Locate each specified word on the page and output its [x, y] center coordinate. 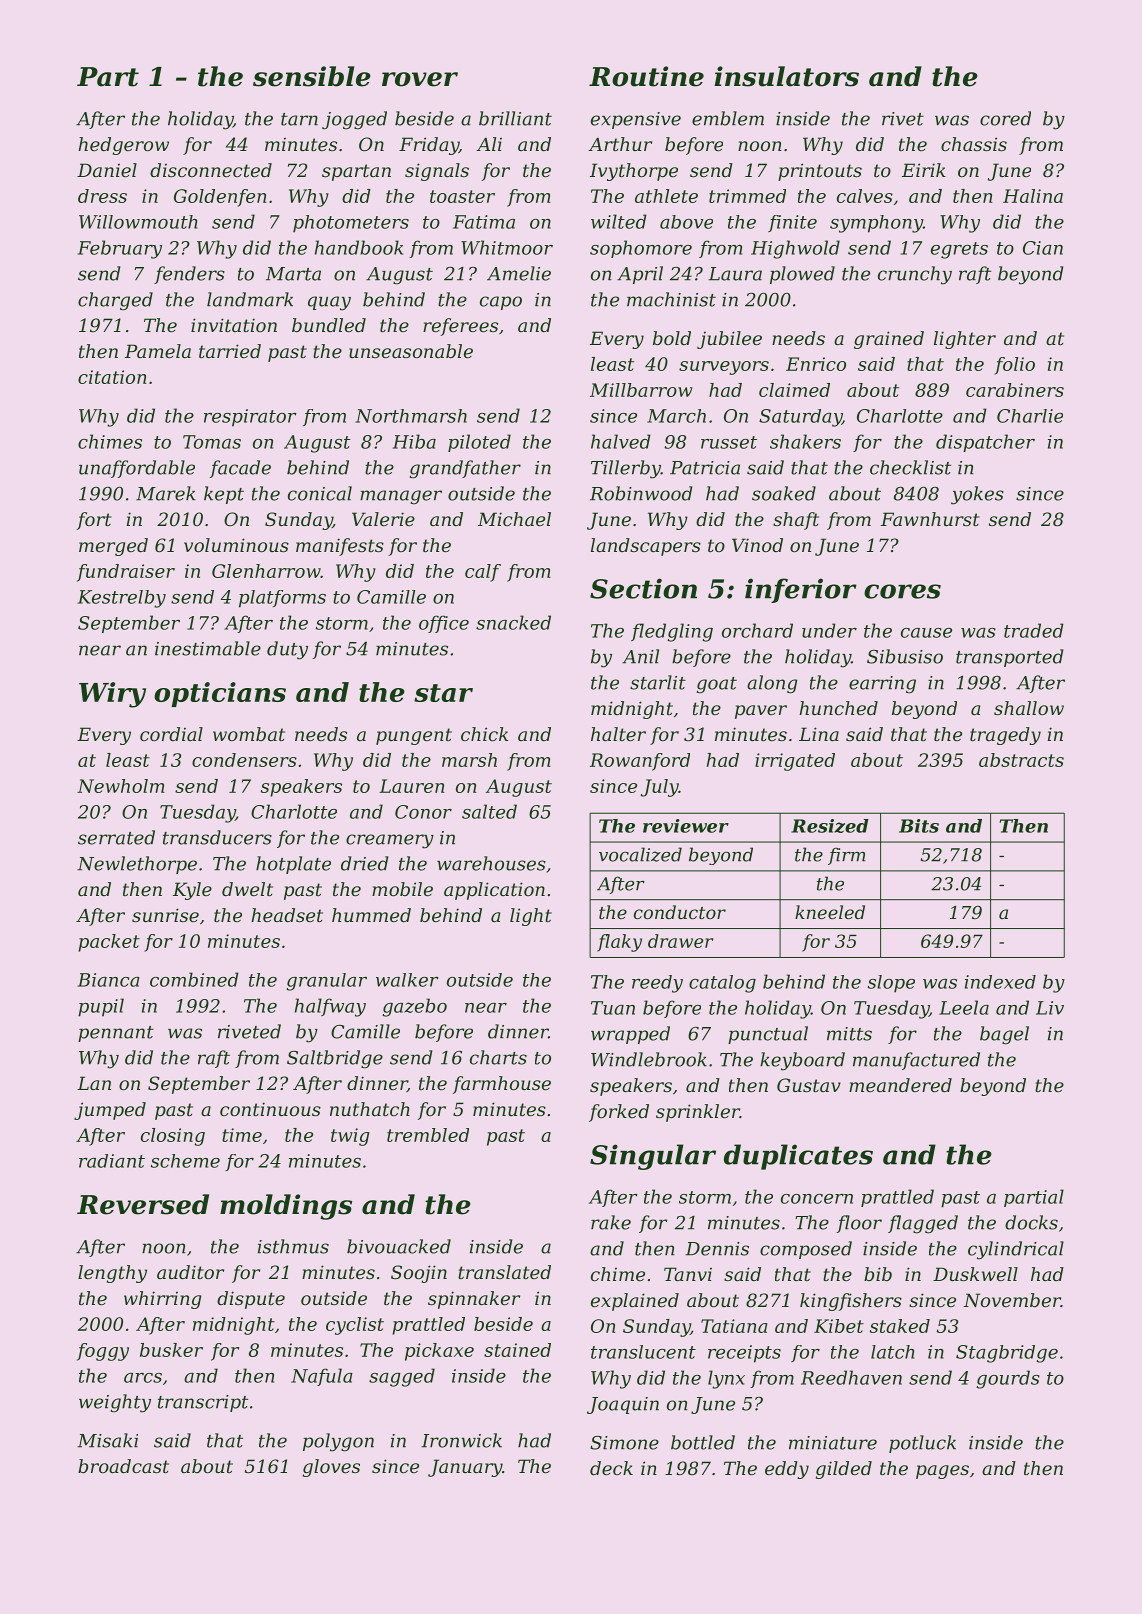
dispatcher [985, 443]
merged [113, 547]
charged [115, 301]
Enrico [816, 364]
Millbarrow [641, 390]
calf [483, 573]
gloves [331, 1468]
